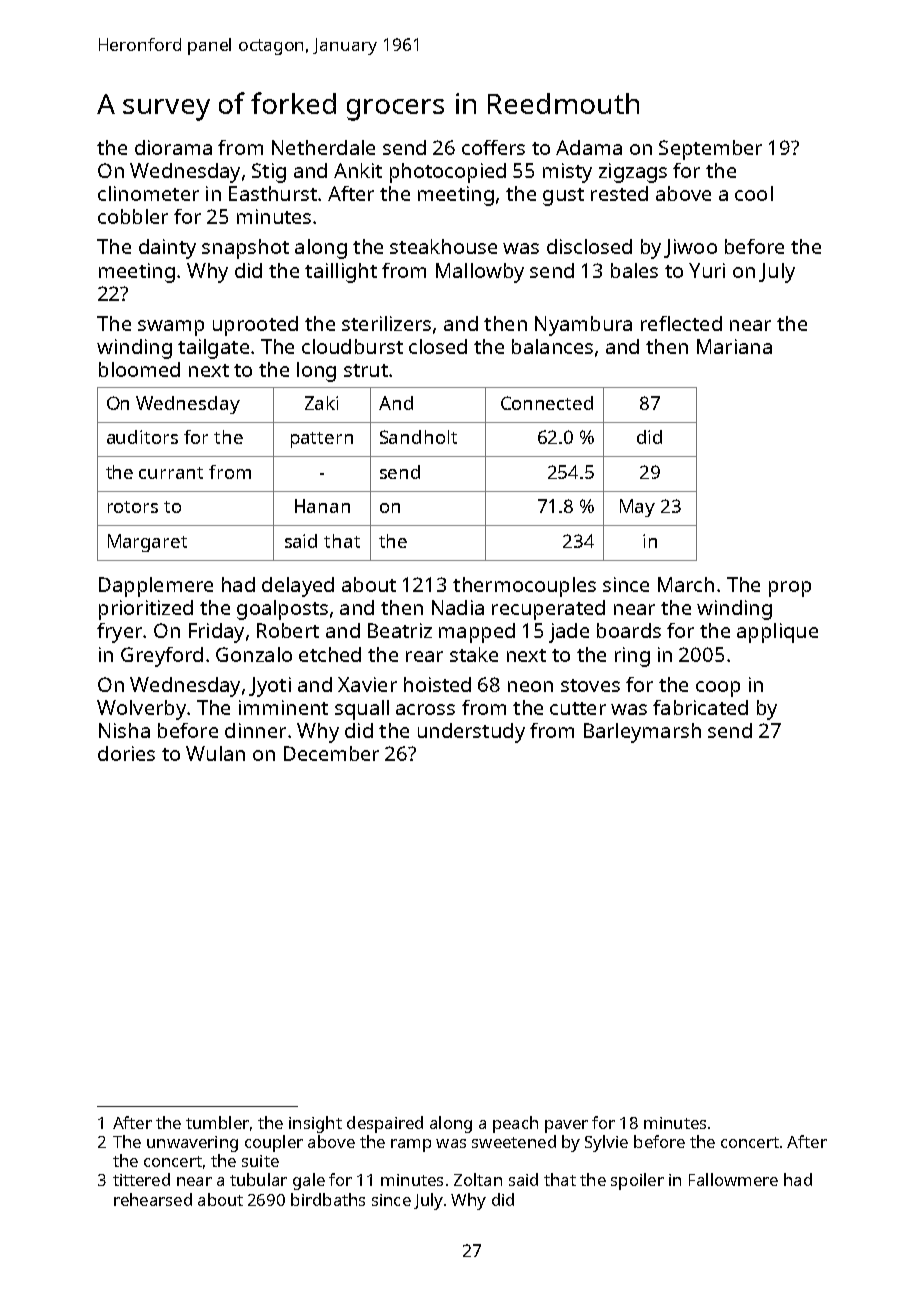 This screenshot has height=1308, width=924. What do you see at coordinates (141, 1179) in the screenshot?
I see `tittered` at bounding box center [141, 1179].
